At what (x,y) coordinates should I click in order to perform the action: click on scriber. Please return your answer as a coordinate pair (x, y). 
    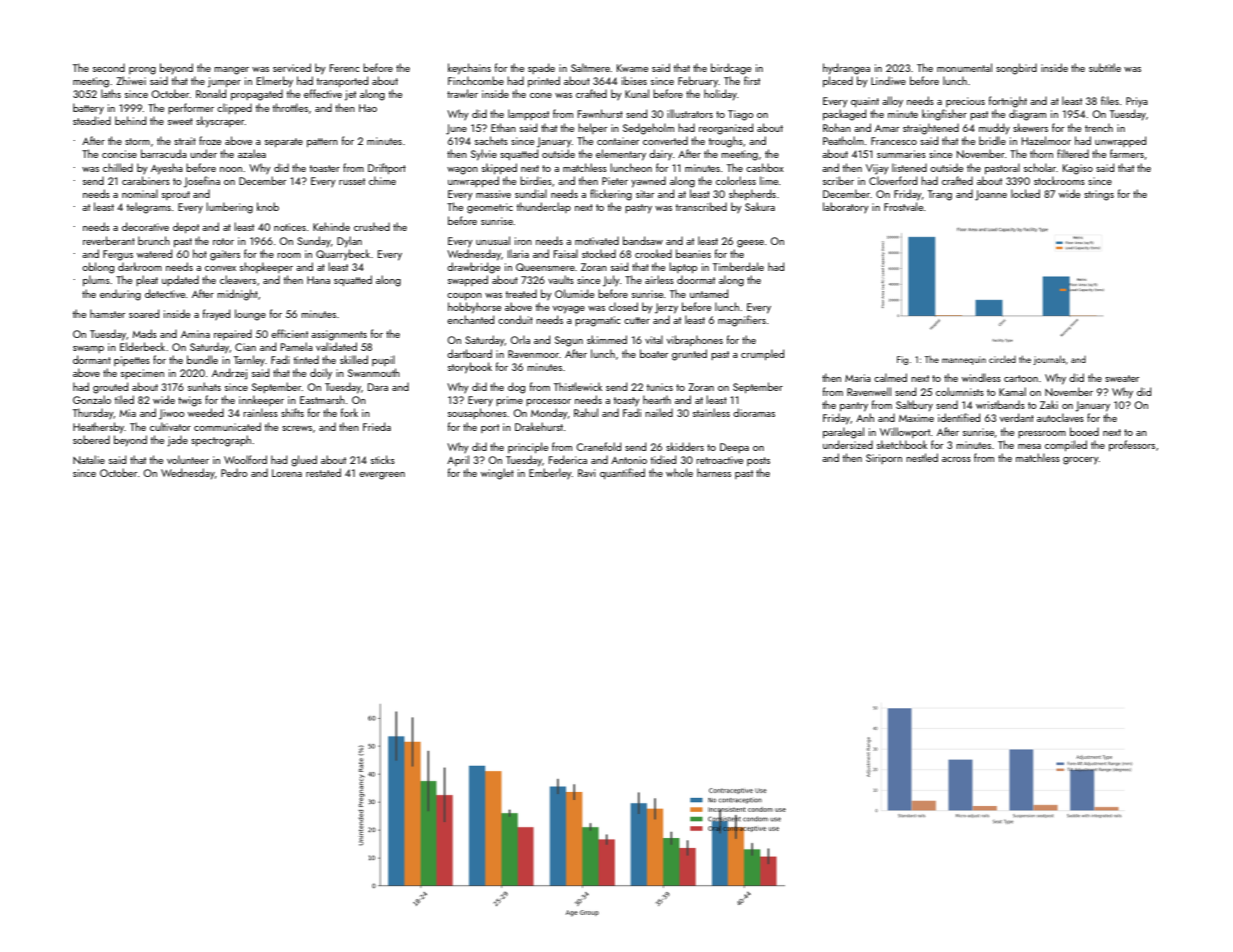
    Looking at the image, I should click on (838, 180).
